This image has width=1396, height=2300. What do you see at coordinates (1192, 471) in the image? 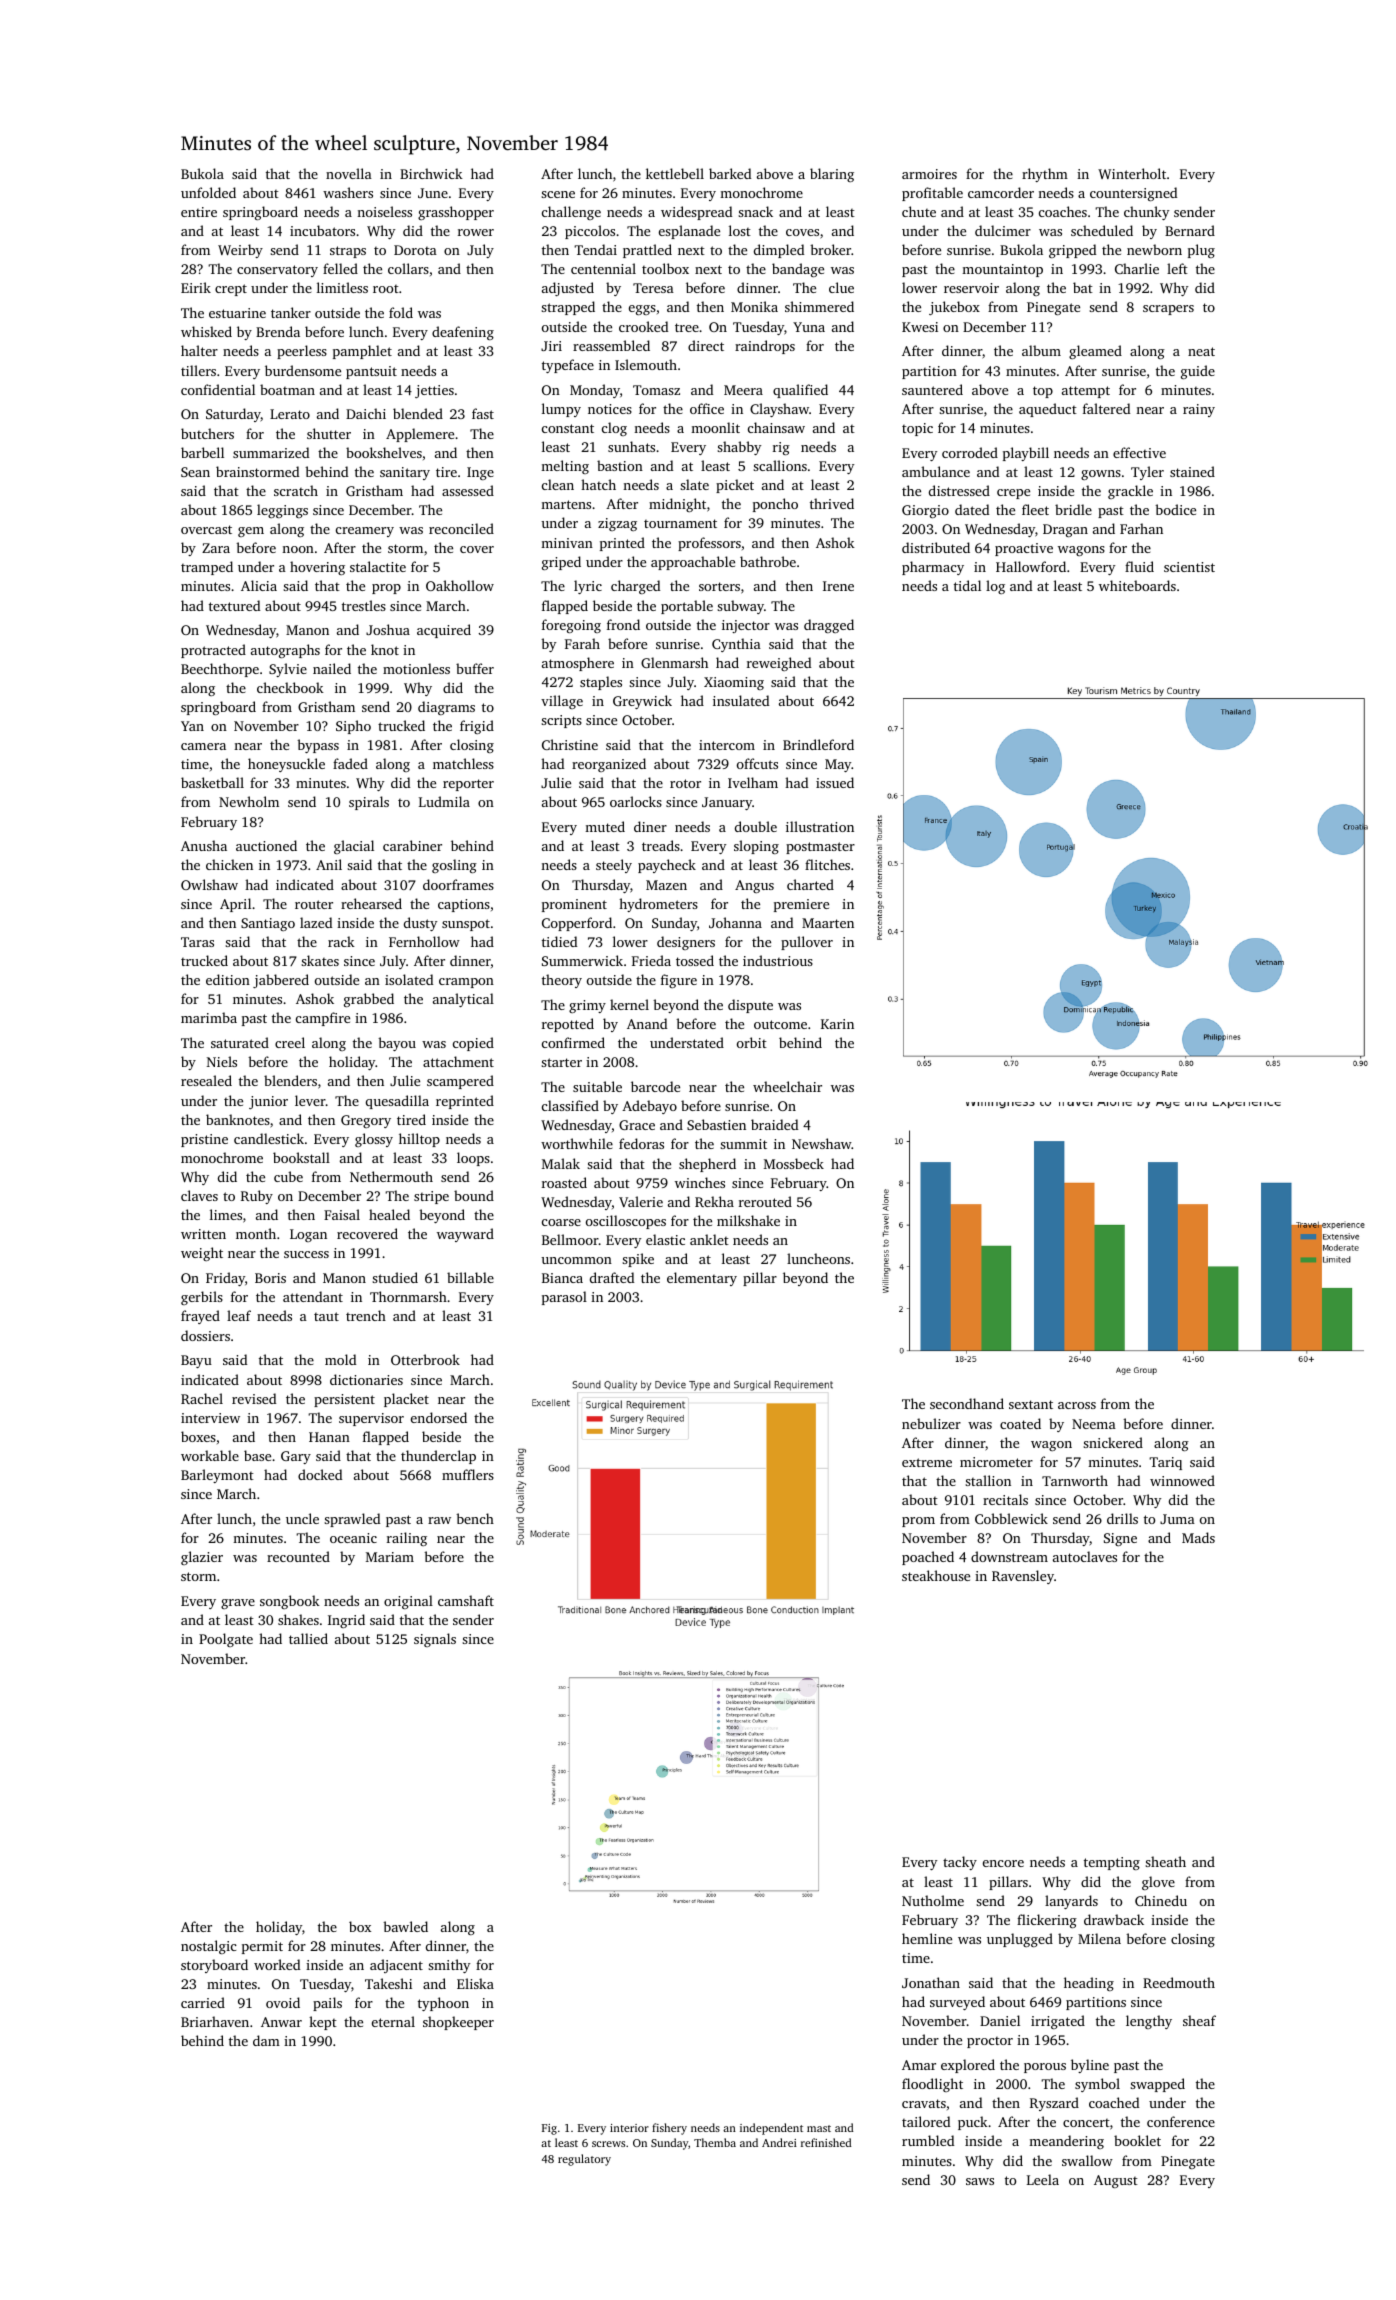
I see `stained` at bounding box center [1192, 471].
